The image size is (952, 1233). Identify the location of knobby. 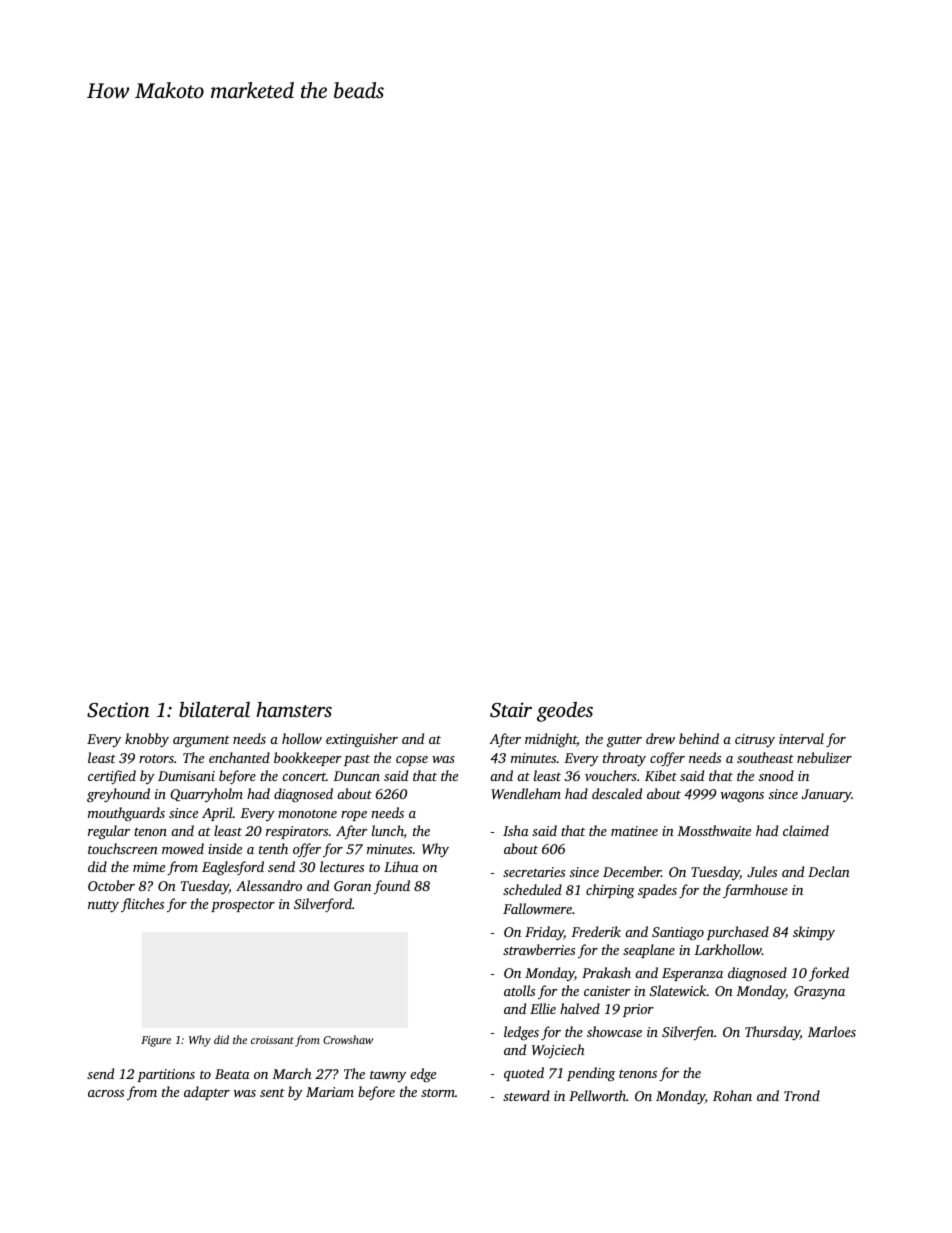
(147, 740).
